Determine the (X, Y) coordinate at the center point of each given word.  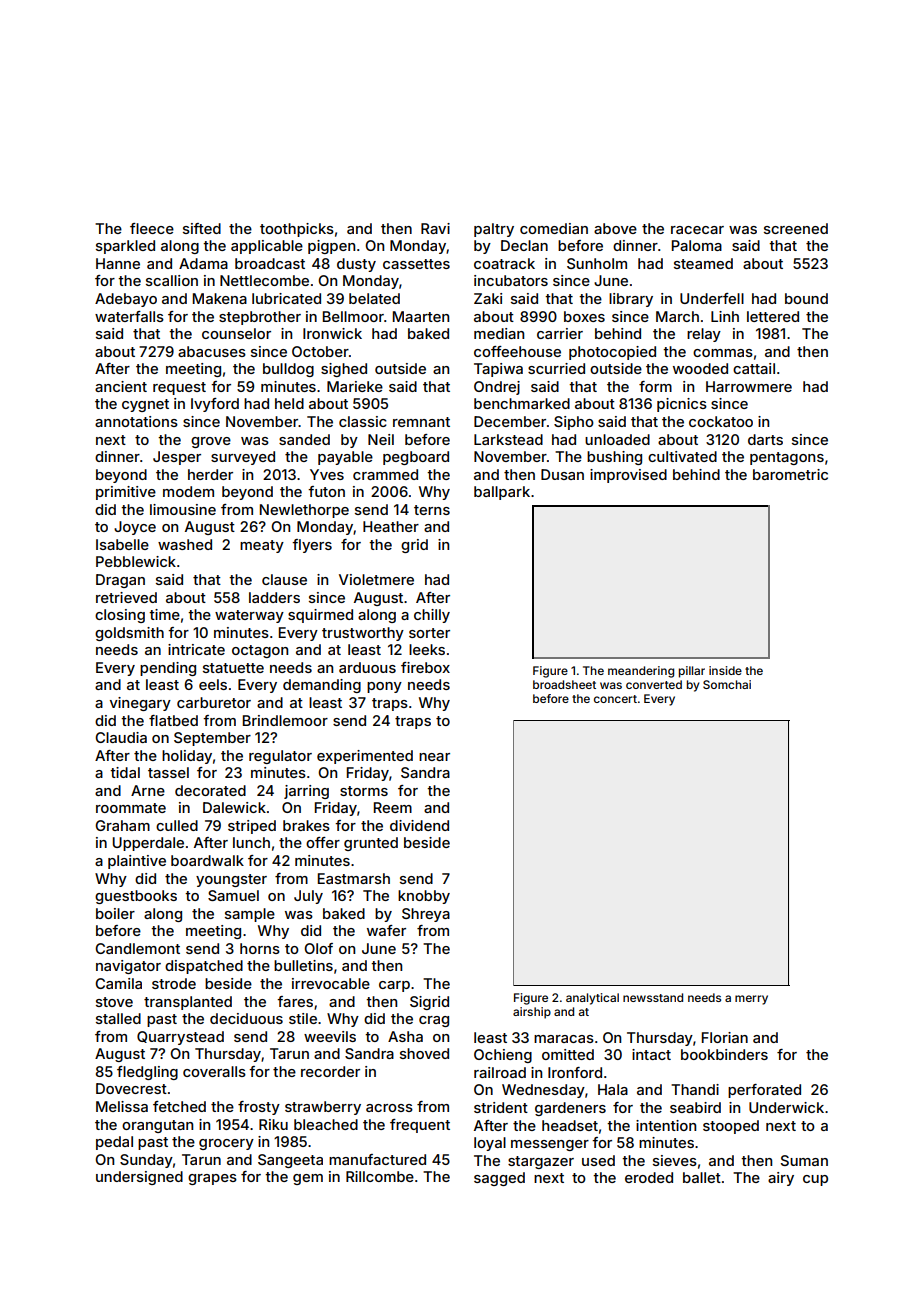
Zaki (488, 298)
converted (654, 684)
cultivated (682, 456)
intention (666, 1125)
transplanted (188, 1003)
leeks (427, 649)
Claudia (121, 737)
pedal (114, 1143)
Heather (391, 526)
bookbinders (724, 1054)
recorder (330, 1071)
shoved (424, 1053)
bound (806, 298)
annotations (136, 421)
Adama (203, 263)
